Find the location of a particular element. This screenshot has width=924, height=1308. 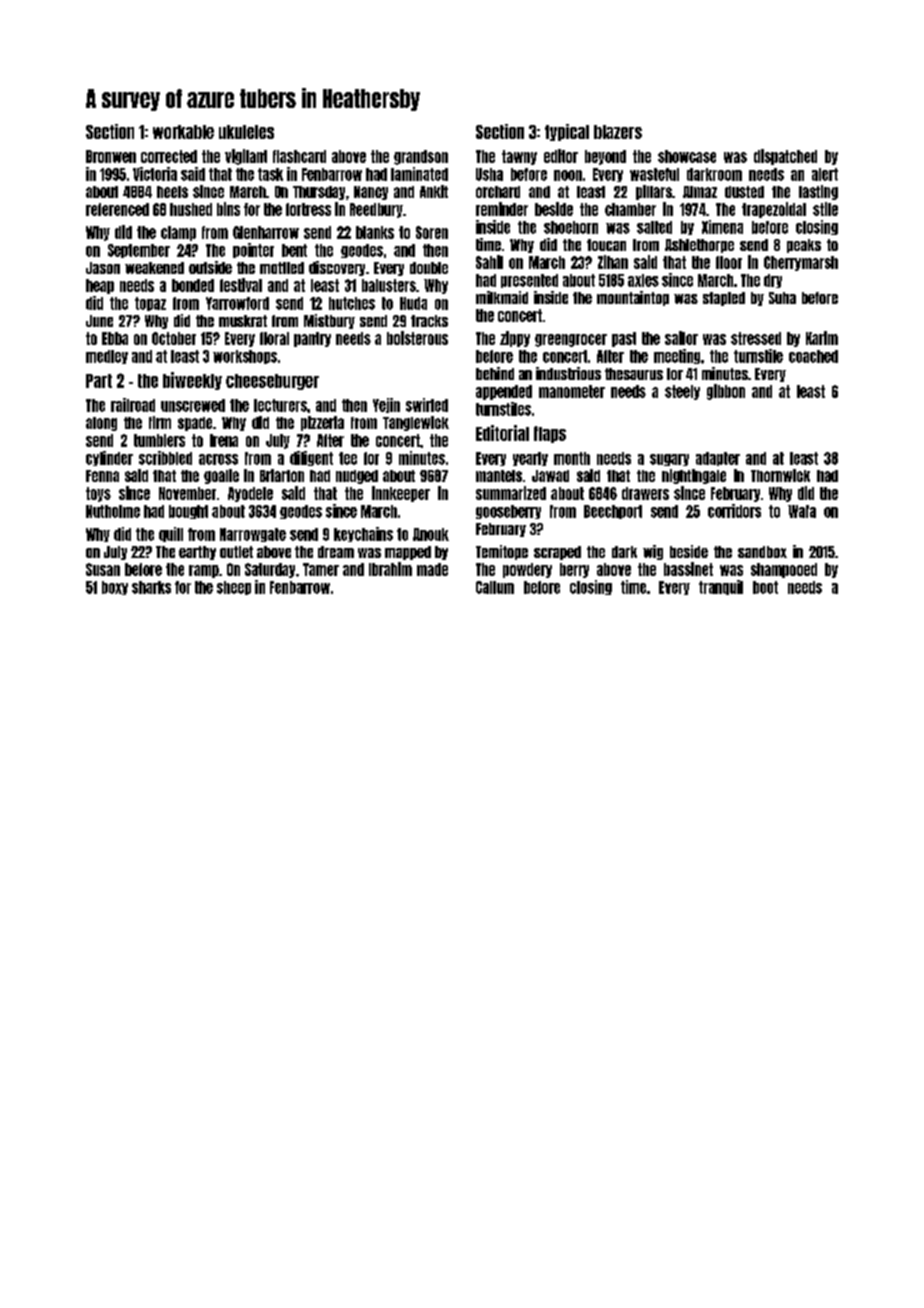

dry is located at coordinates (773, 281).
